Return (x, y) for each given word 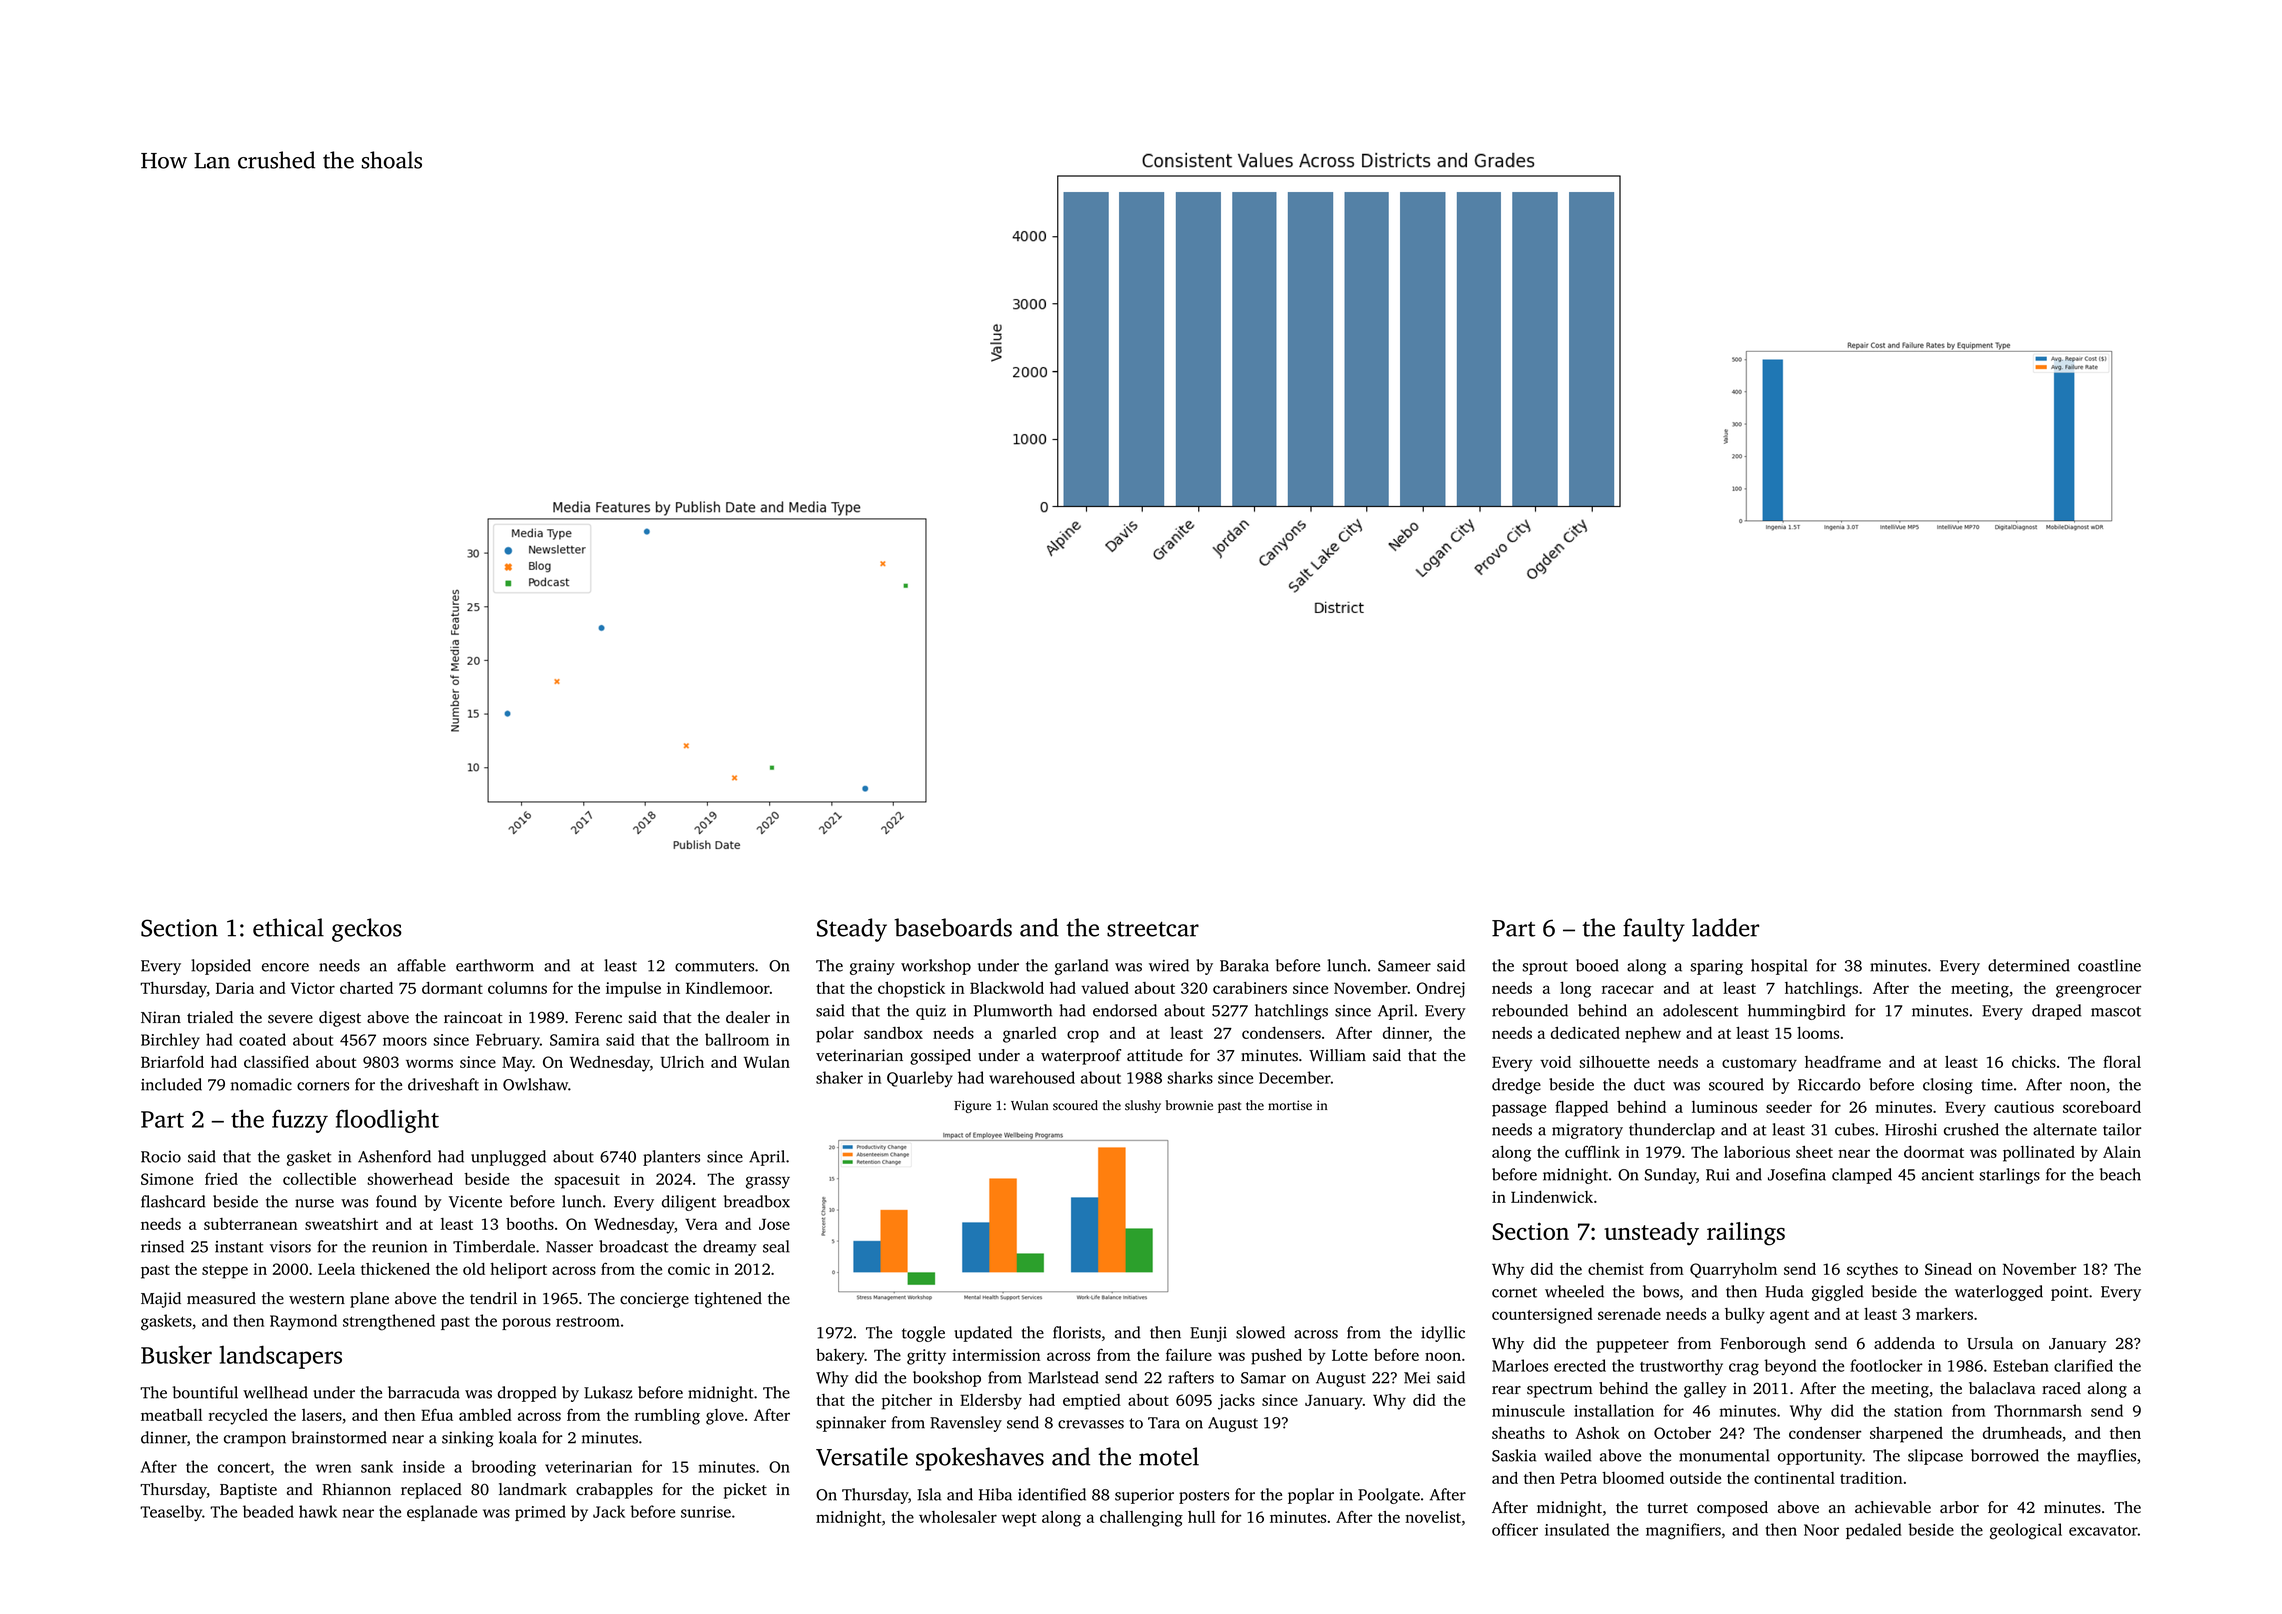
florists (1077, 1332)
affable (421, 965)
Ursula (1990, 1343)
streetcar (1153, 929)
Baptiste (248, 1491)
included (171, 1084)
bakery (840, 1357)
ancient (1948, 1175)
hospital (1779, 967)
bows (1661, 1291)
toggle (923, 1334)
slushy (1143, 1106)
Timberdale (494, 1246)
